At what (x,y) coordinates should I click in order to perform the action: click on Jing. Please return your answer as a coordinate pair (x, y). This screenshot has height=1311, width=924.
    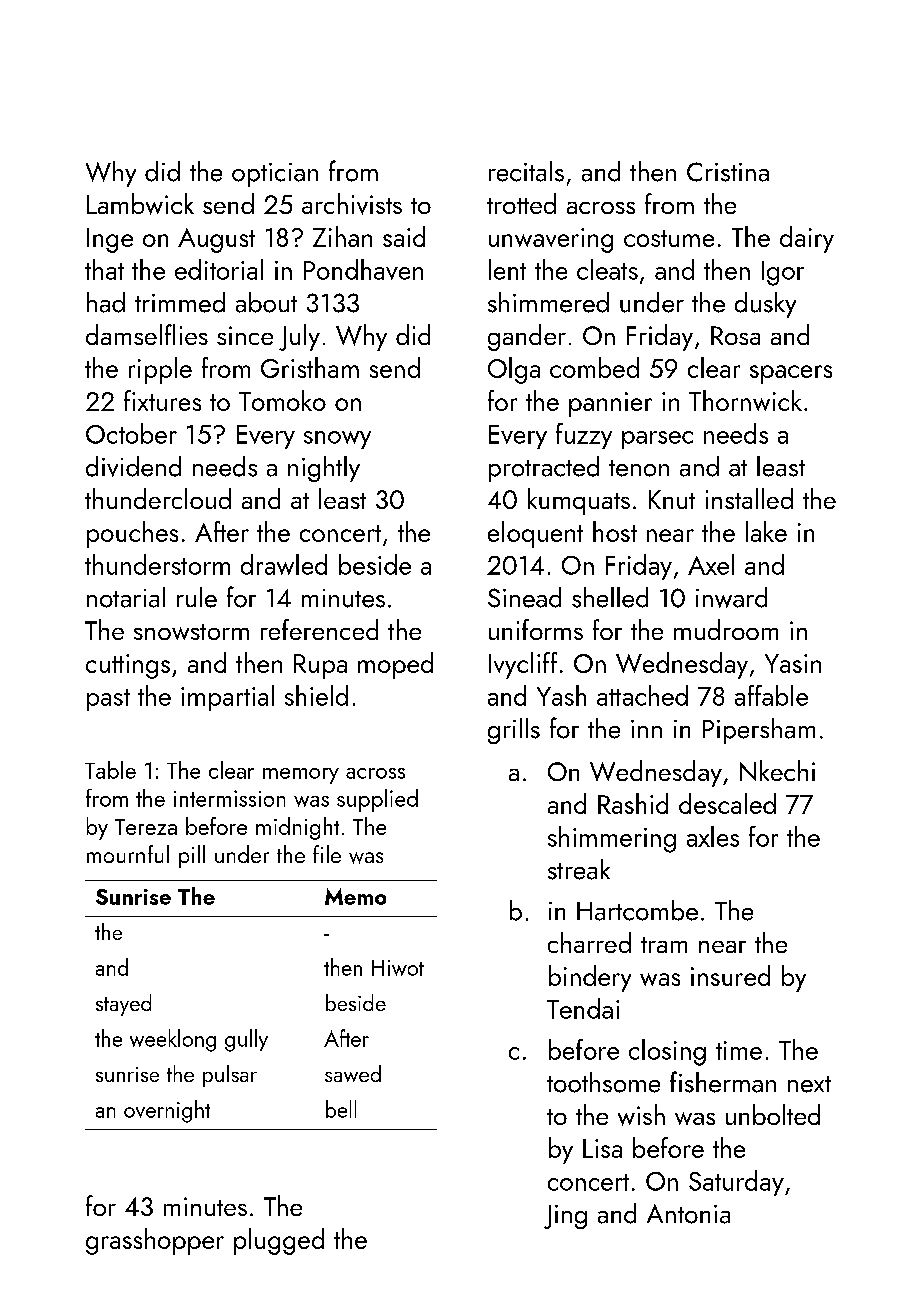
    Looking at the image, I should click on (565, 1217).
